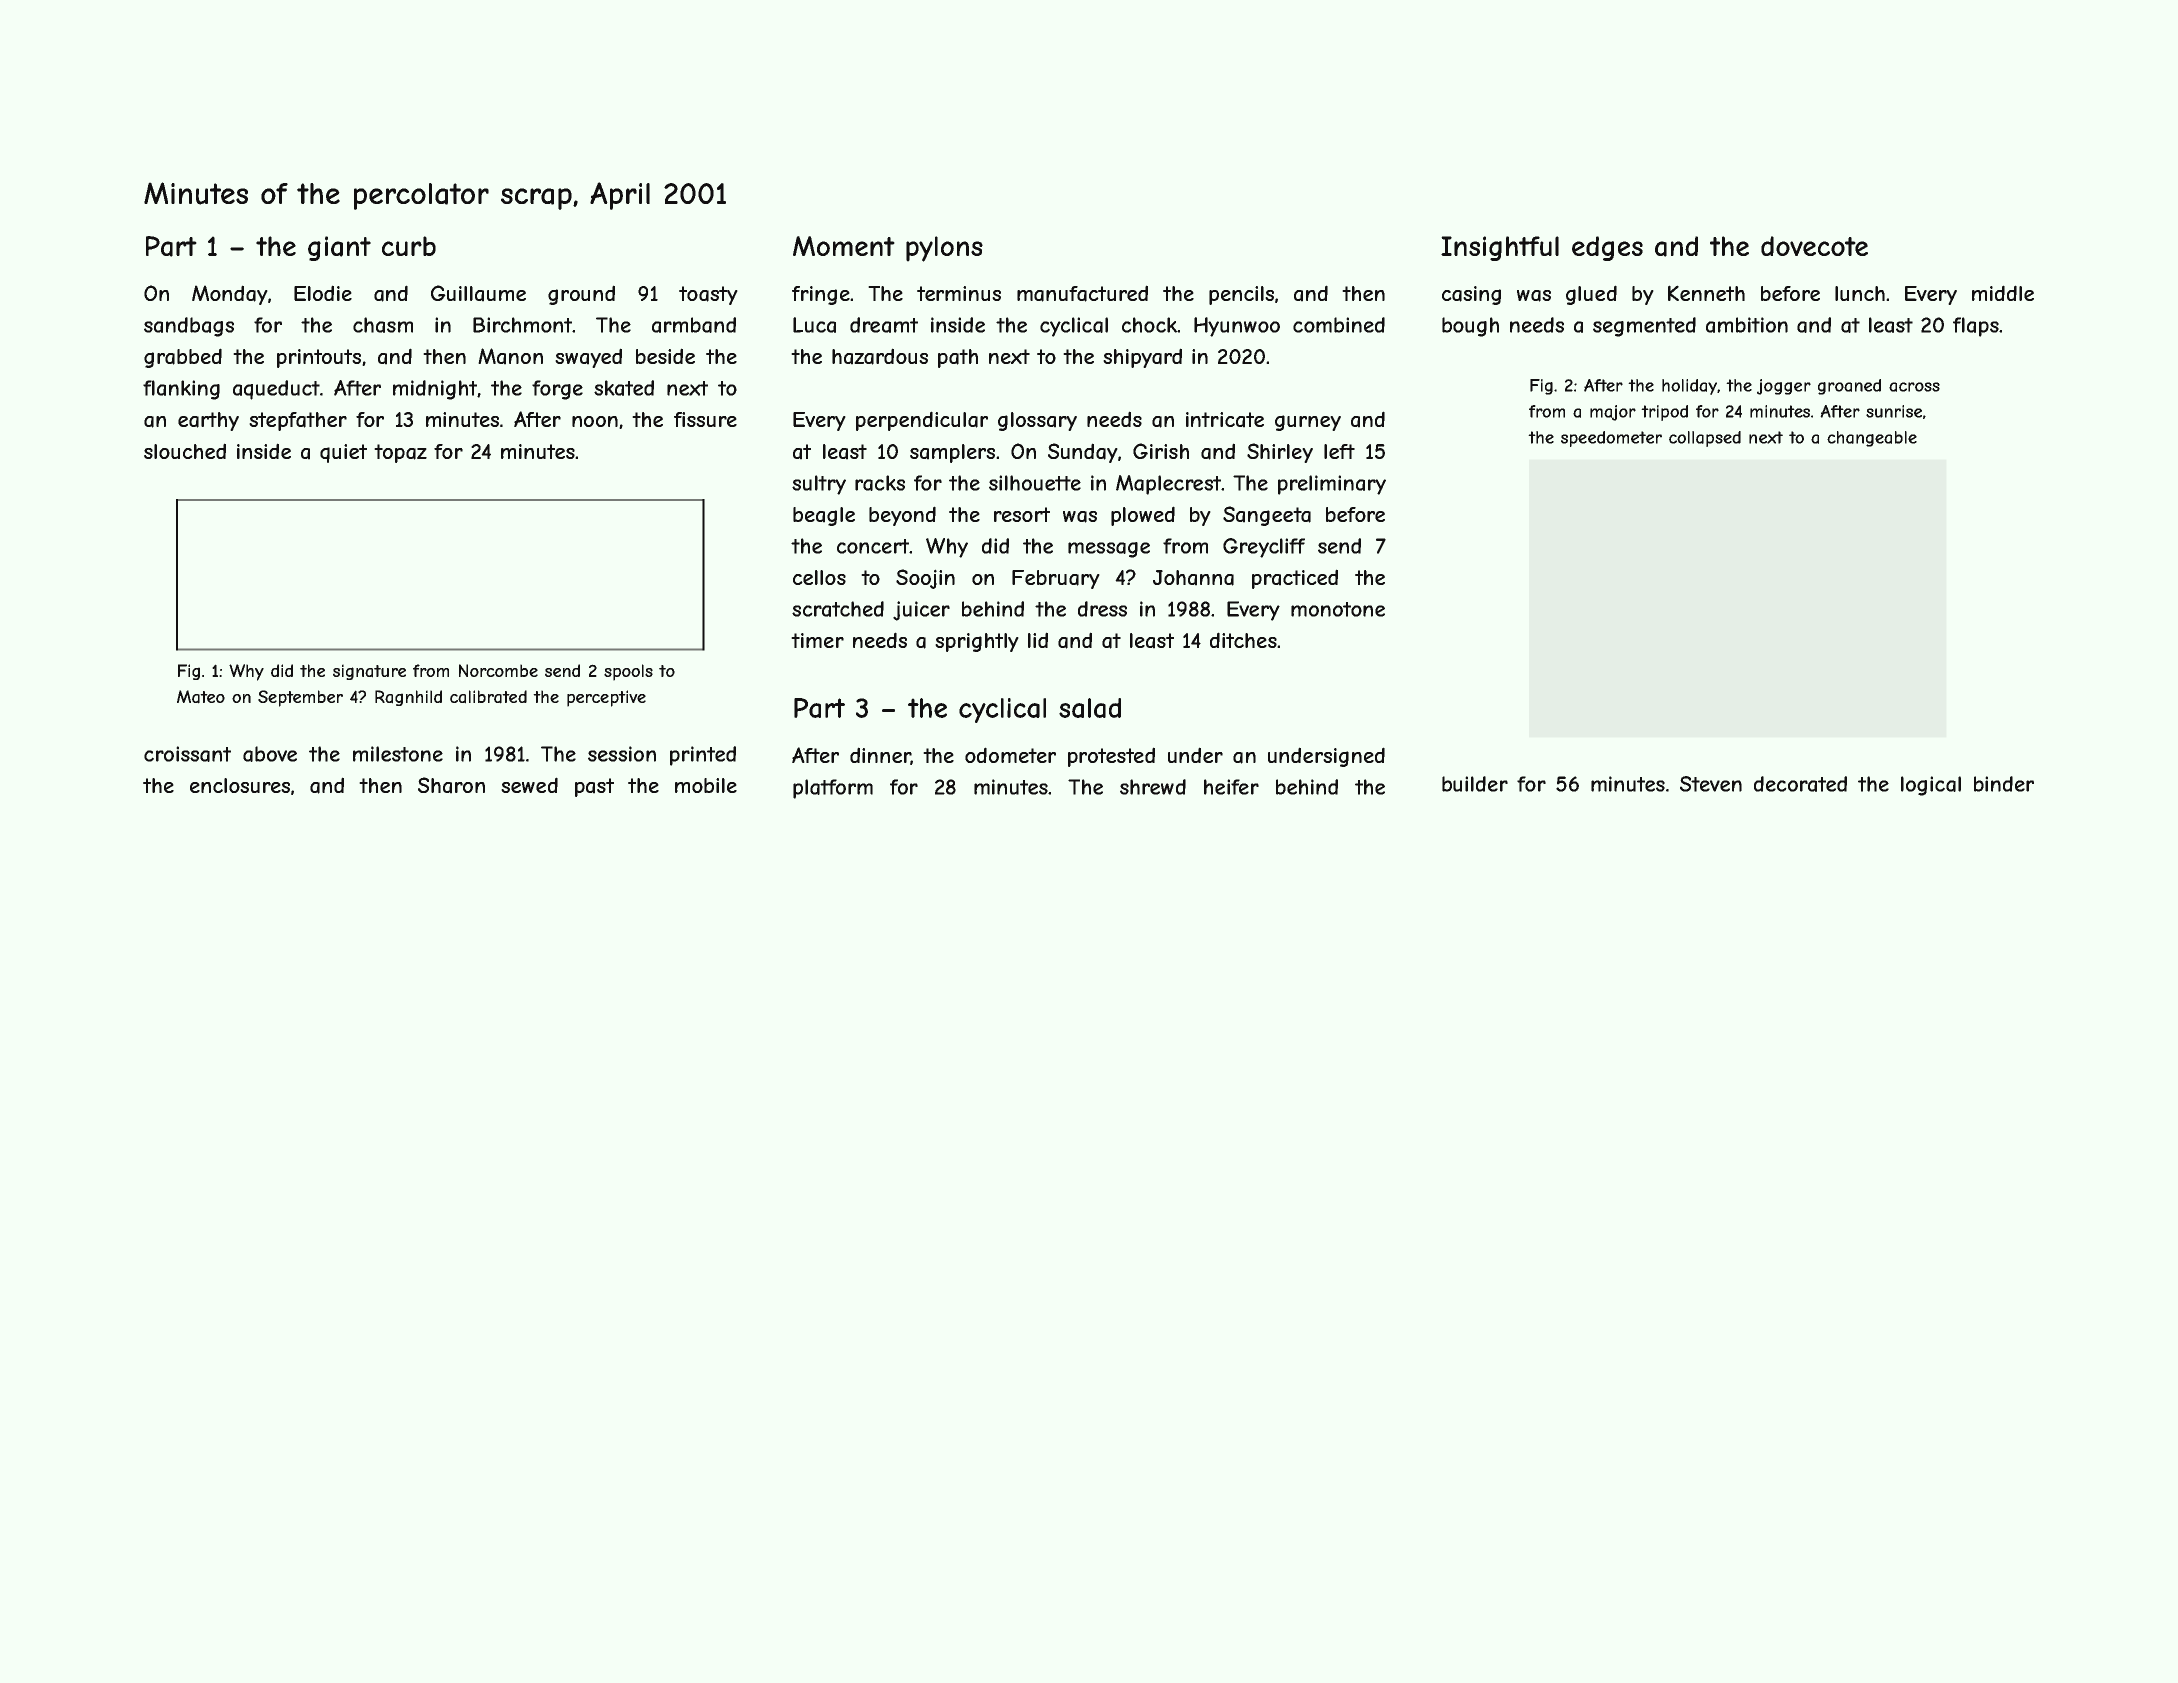 The height and width of the page is (1683, 2178). What do you see at coordinates (622, 754) in the page?
I see `session` at bounding box center [622, 754].
